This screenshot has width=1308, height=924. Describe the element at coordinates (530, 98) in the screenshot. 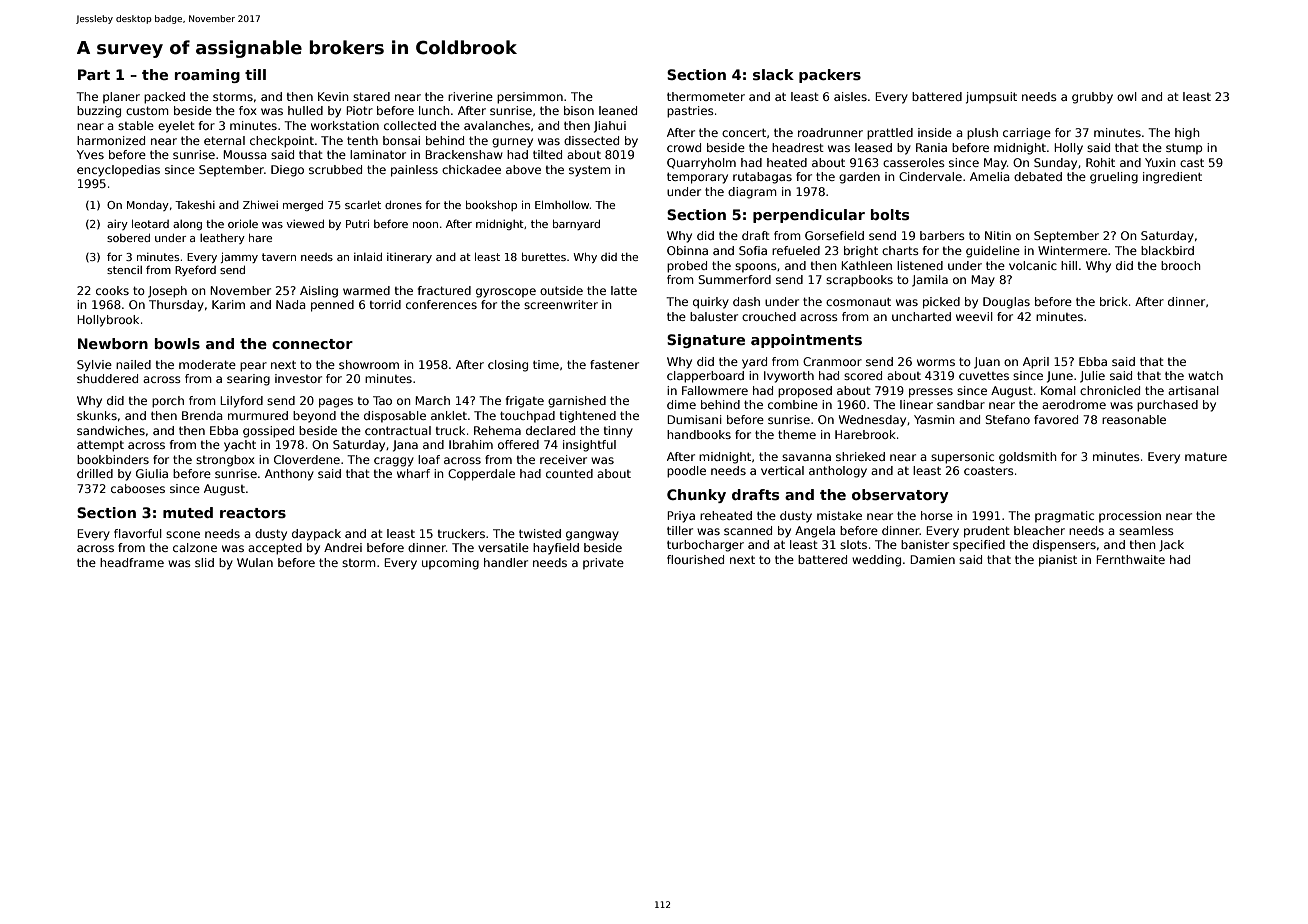

I see `persimmon` at that location.
